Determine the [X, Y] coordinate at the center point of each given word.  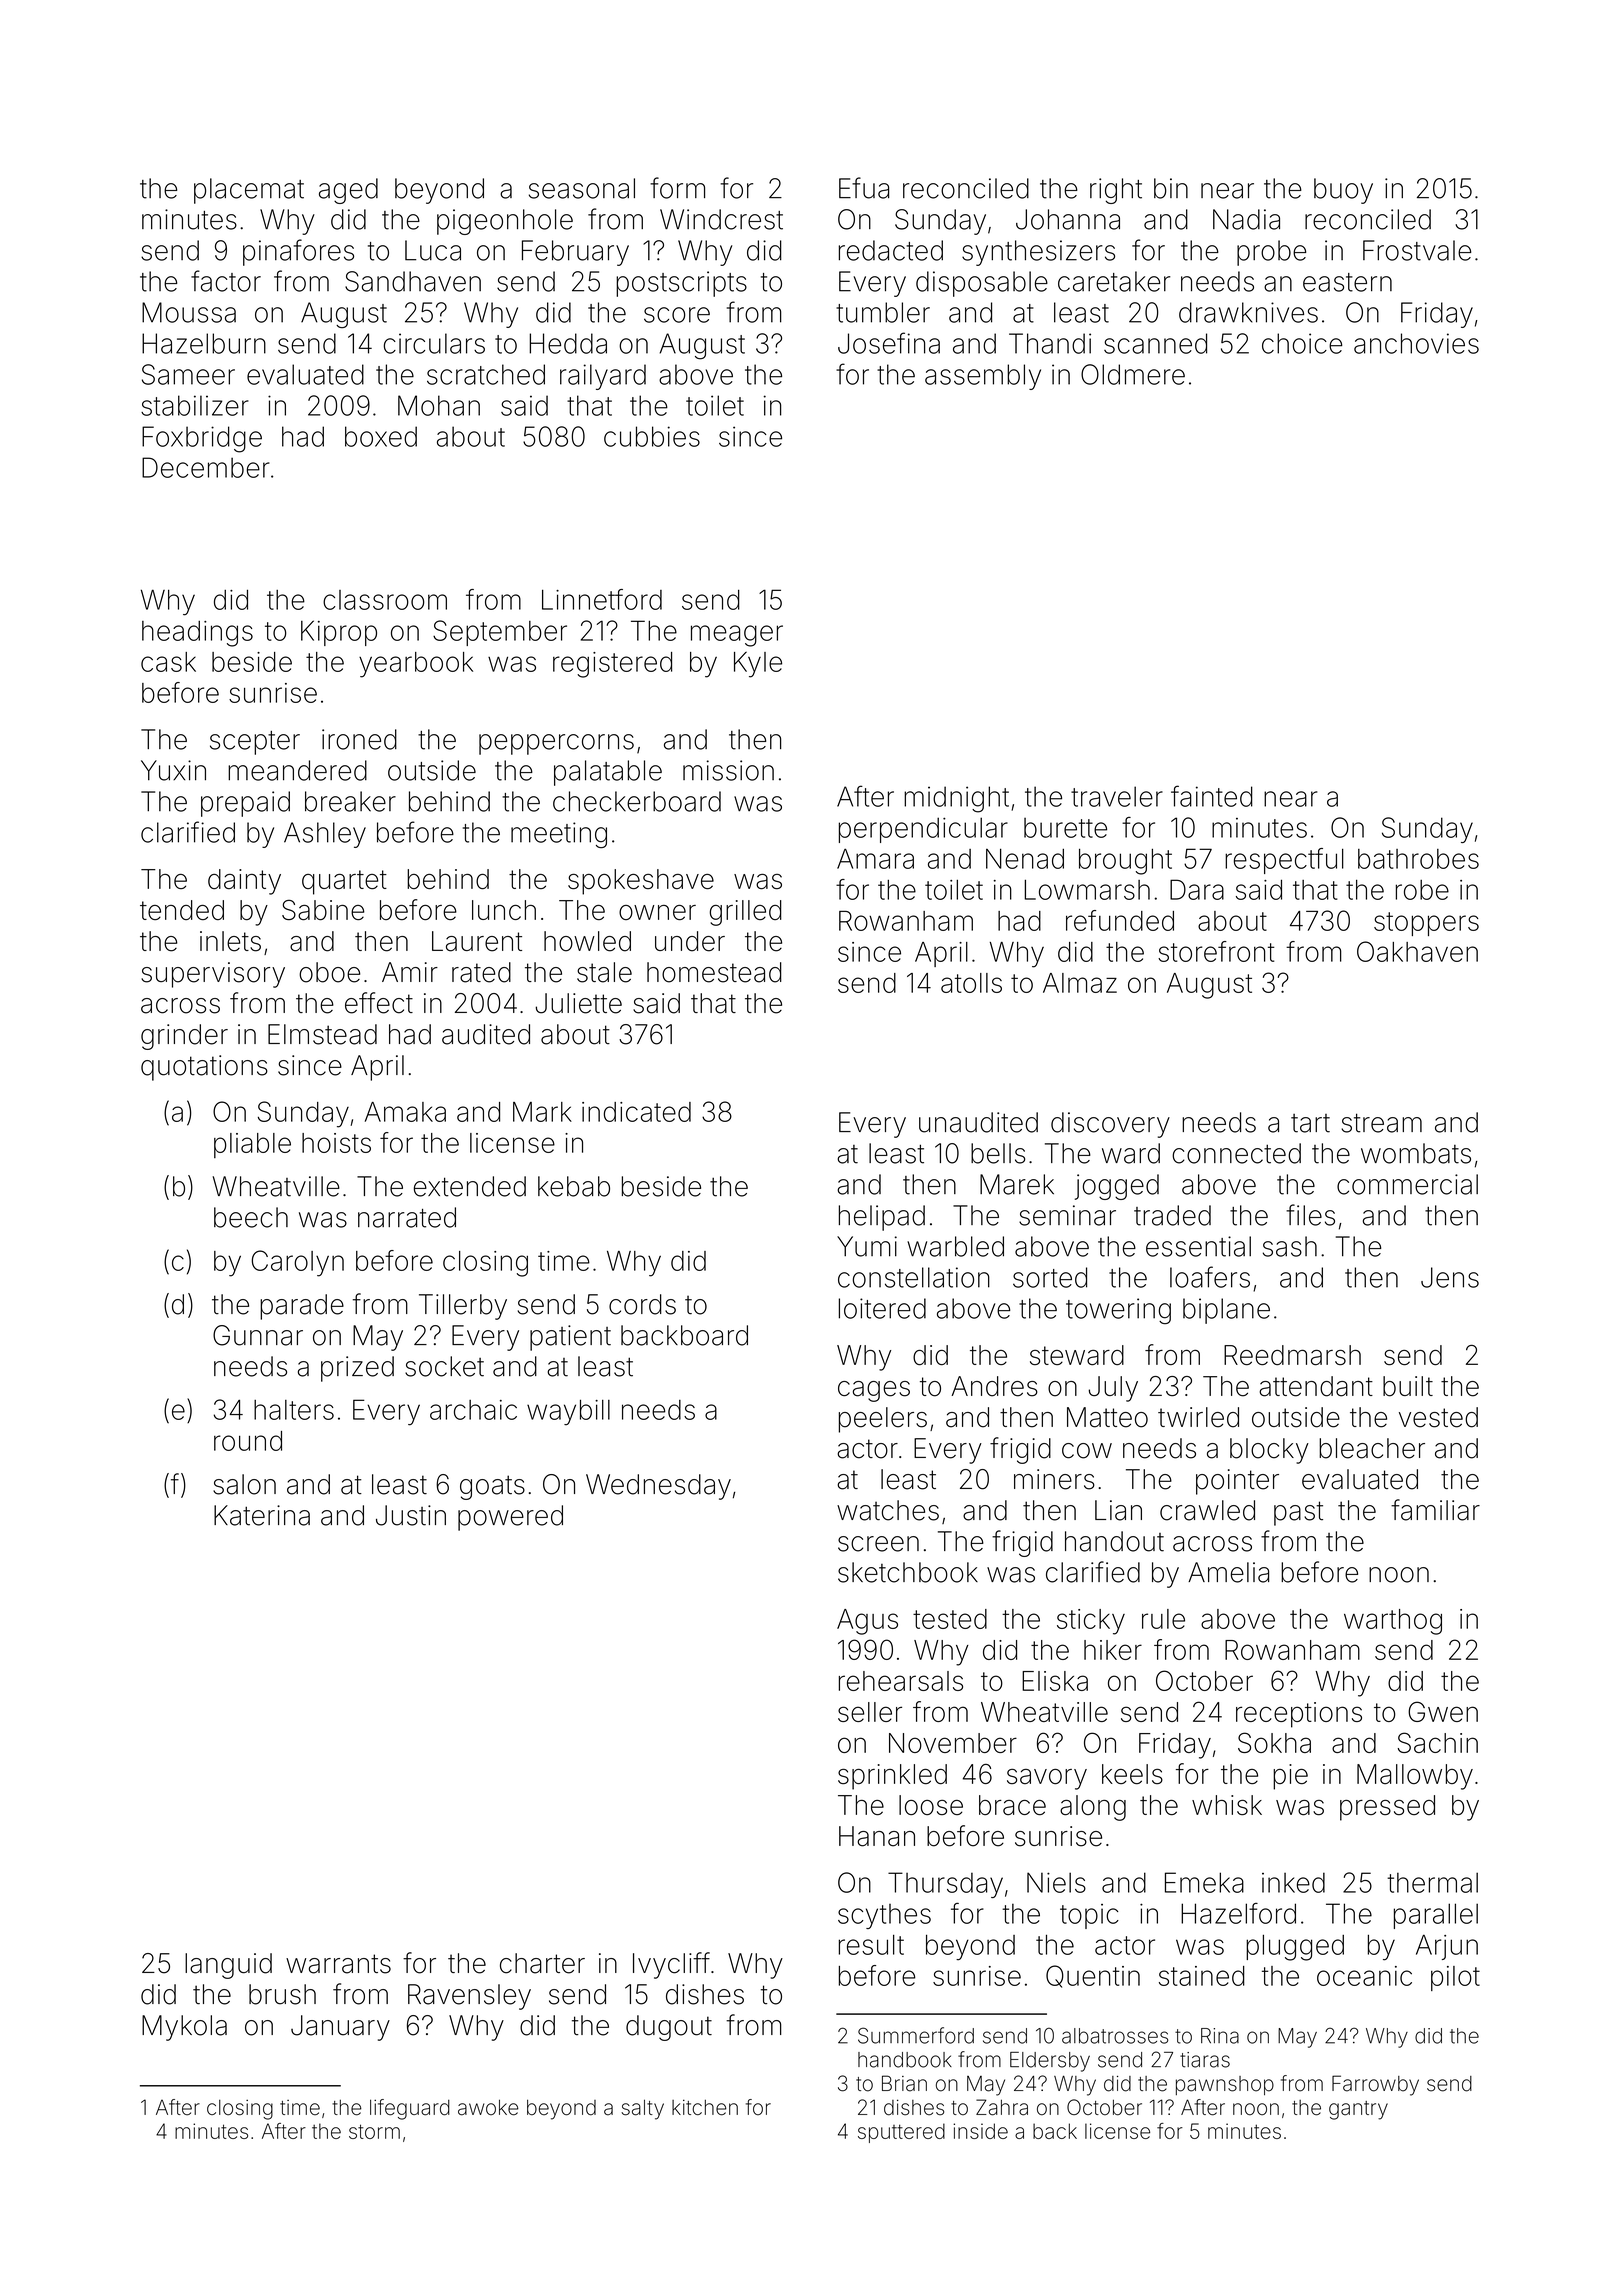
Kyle [758, 665]
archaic [473, 1410]
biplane [1226, 1311]
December [206, 467]
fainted [1212, 796]
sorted [1050, 1277]
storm [374, 2131]
